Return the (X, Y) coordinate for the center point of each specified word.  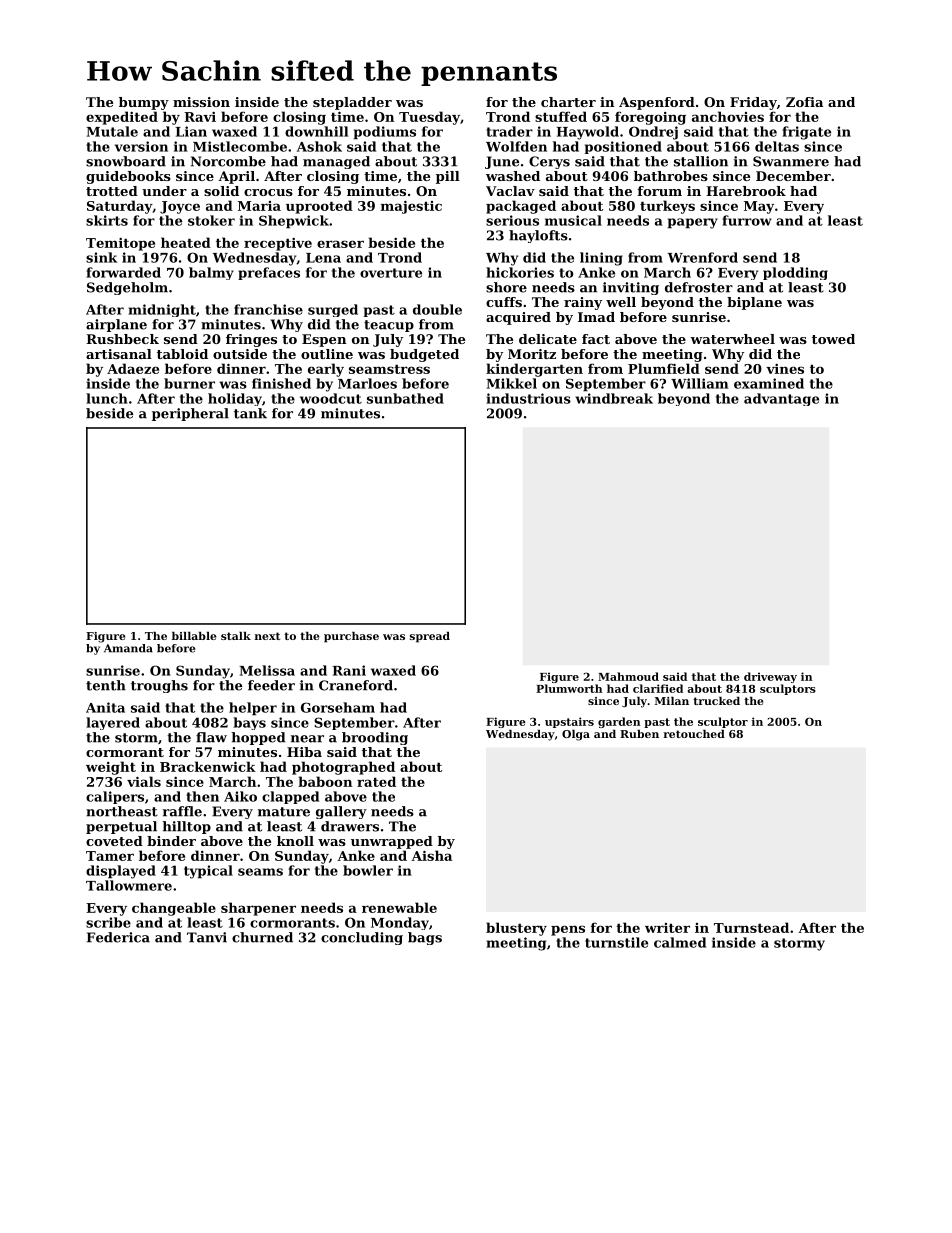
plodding (795, 273)
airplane (116, 325)
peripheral (190, 414)
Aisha (431, 855)
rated (376, 781)
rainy (583, 303)
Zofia (804, 102)
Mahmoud (628, 676)
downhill (316, 131)
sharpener (258, 909)
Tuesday (429, 118)
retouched (694, 734)
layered (113, 723)
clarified (658, 688)
